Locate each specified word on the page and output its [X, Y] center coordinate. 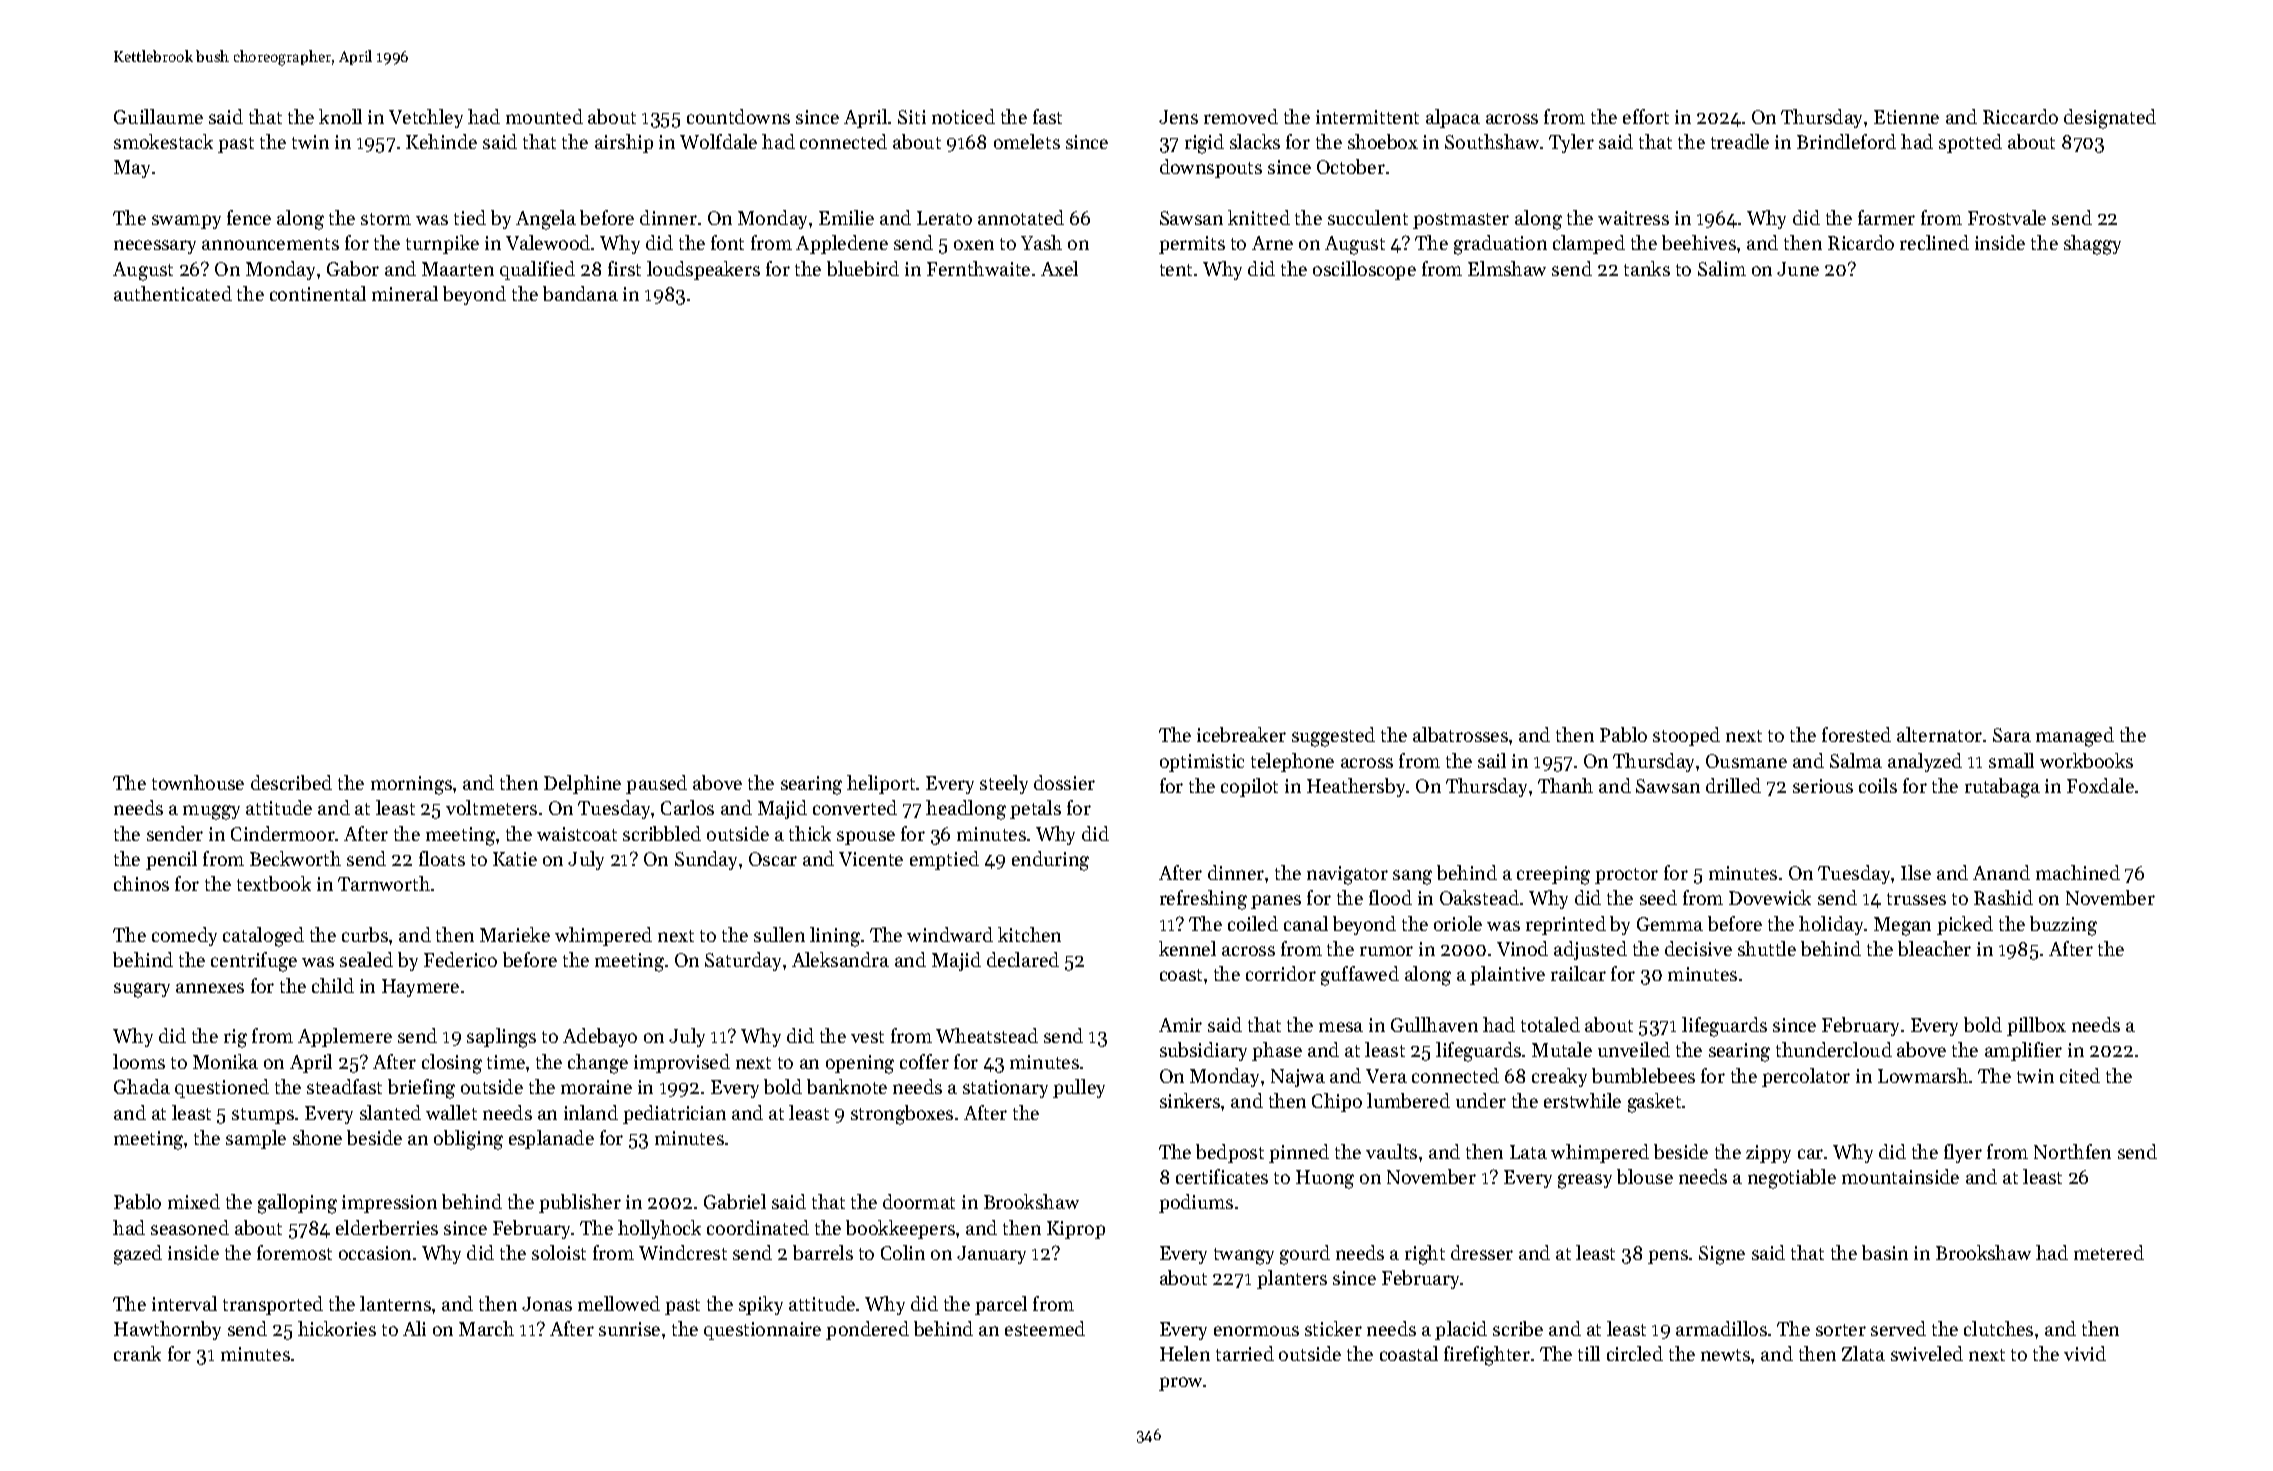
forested [1856, 734]
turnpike [442, 244]
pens [1668, 1257]
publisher [580, 1203]
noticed [963, 116]
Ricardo [1861, 242]
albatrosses [1460, 734]
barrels [823, 1252]
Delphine [582, 784]
